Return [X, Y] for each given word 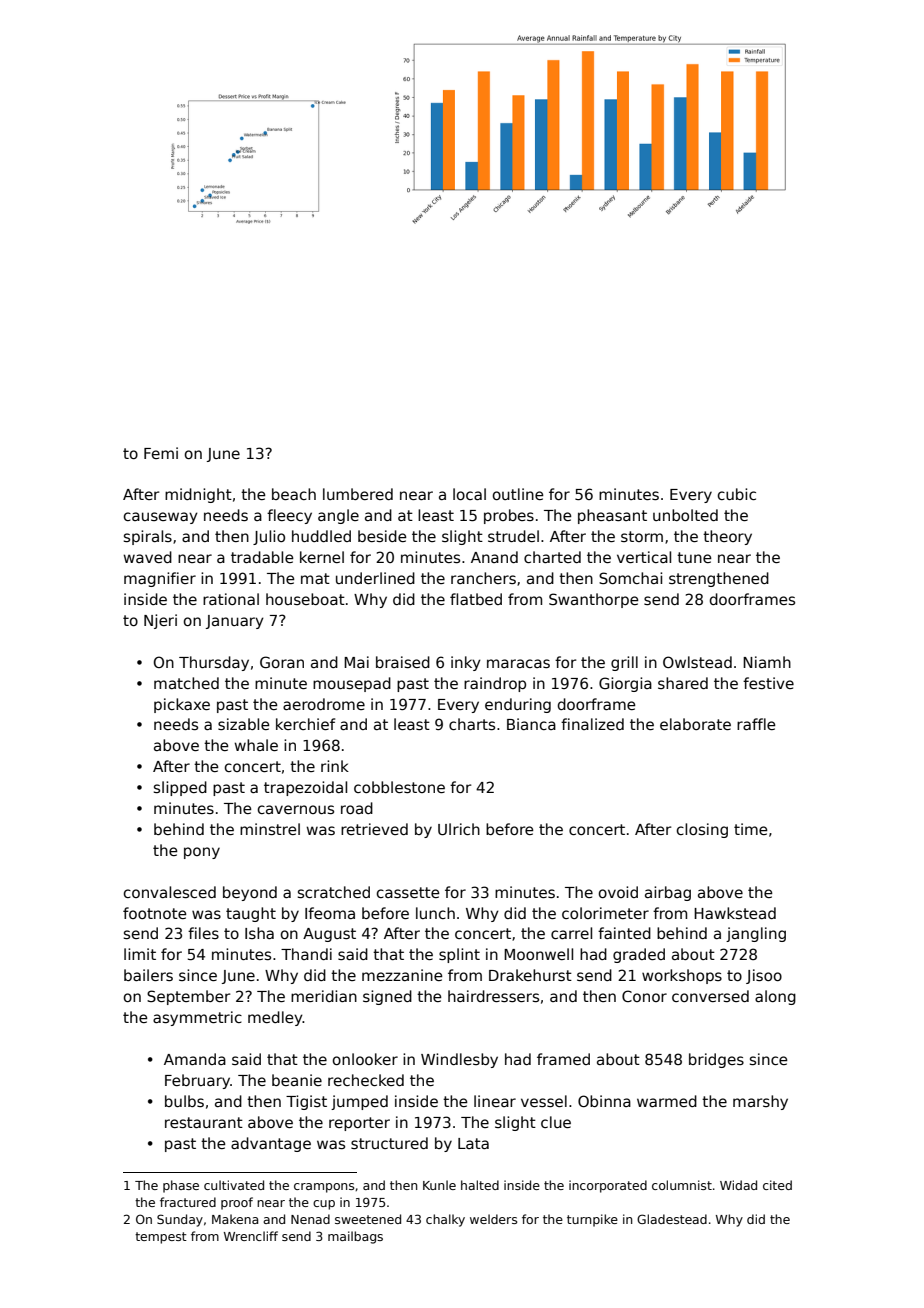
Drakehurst [530, 975]
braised [403, 662]
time [751, 829]
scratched [334, 892]
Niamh [767, 662]
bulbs [184, 1101]
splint [459, 955]
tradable [262, 557]
